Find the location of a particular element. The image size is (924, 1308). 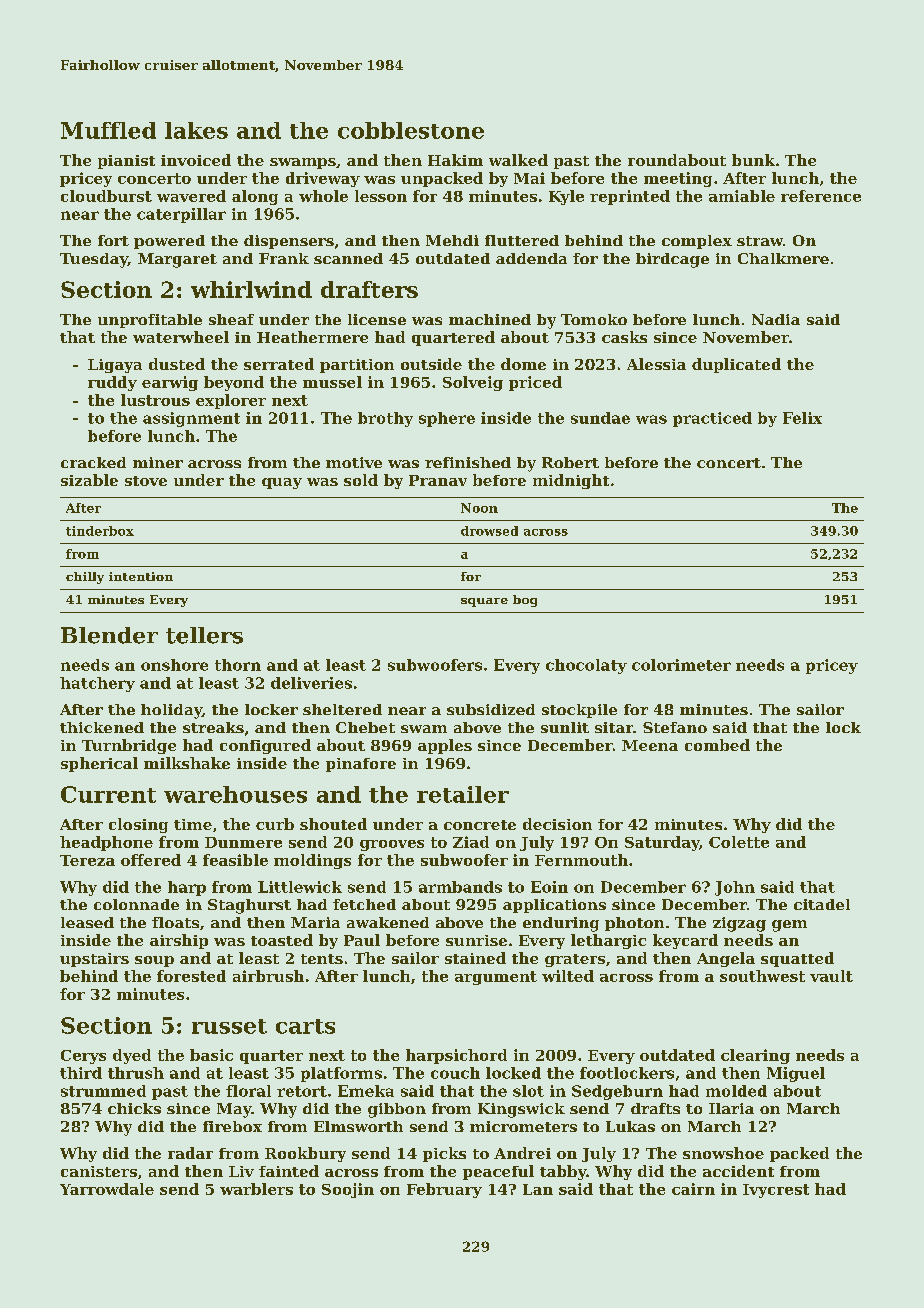

cracked is located at coordinates (93, 462).
